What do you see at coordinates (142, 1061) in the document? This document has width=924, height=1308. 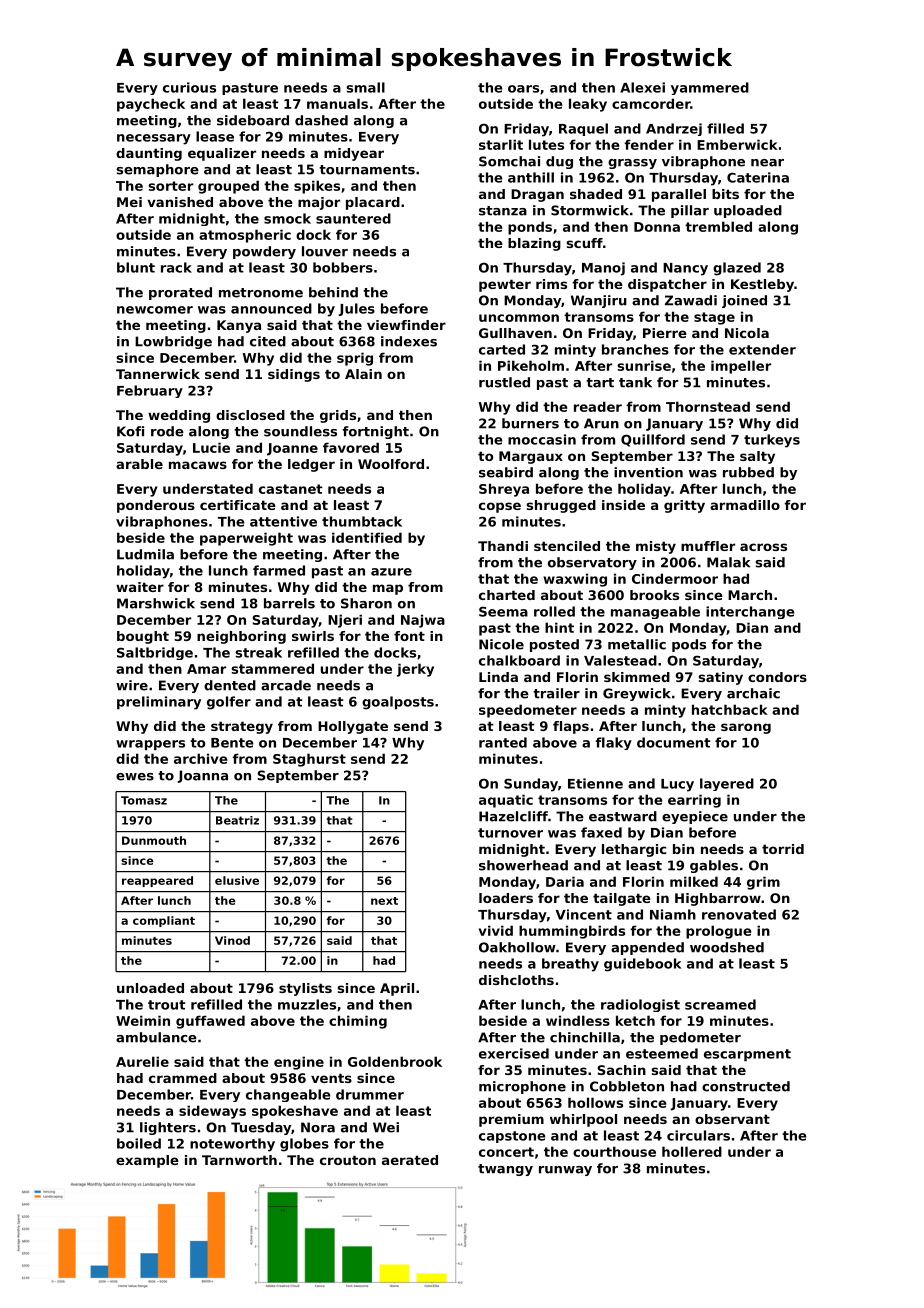 I see `Aurelie` at bounding box center [142, 1061].
